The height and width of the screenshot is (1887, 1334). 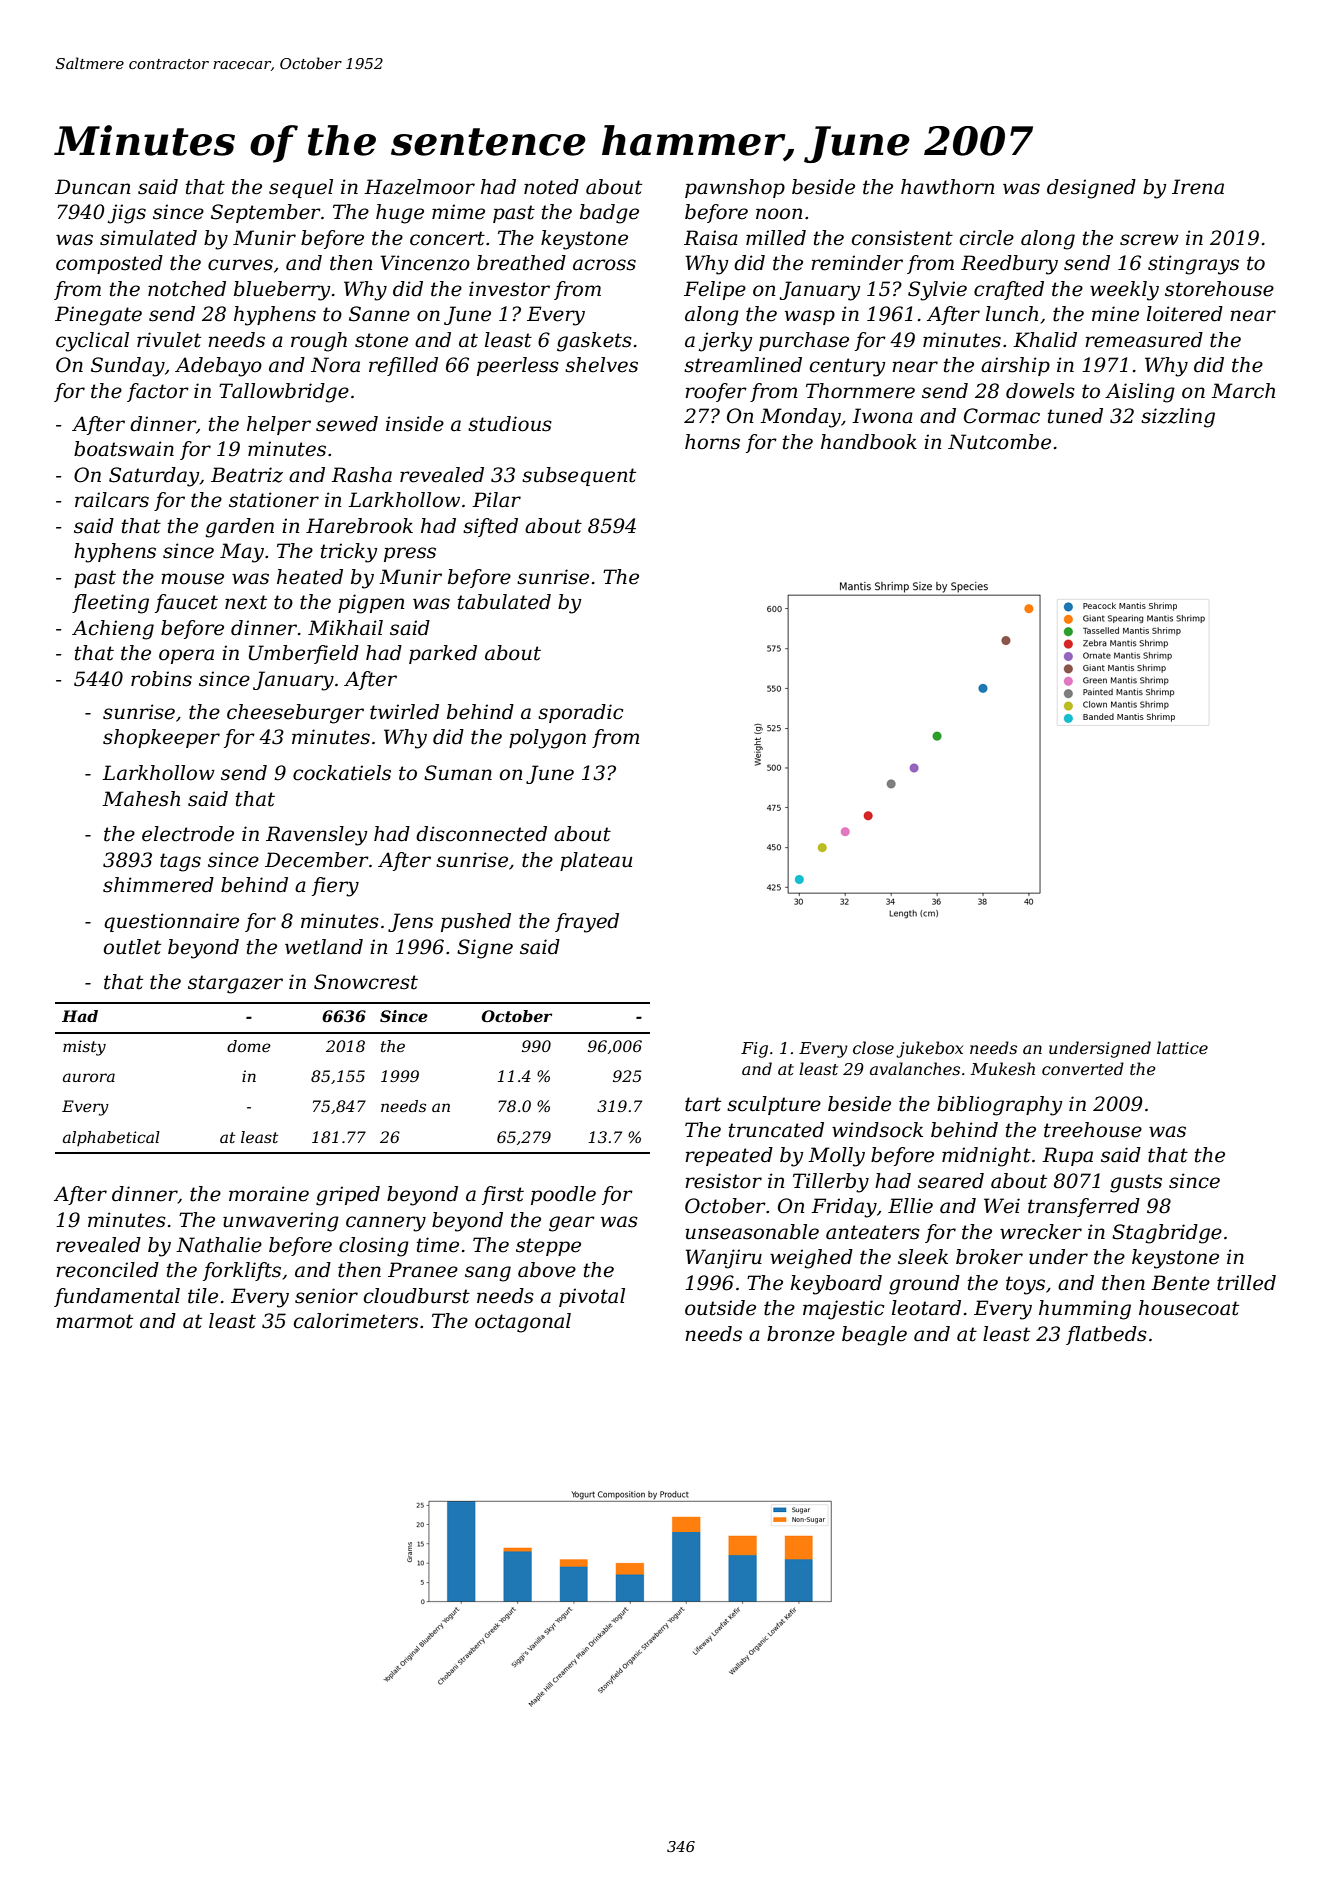 What do you see at coordinates (1002, 416) in the screenshot?
I see `Cormac` at bounding box center [1002, 416].
